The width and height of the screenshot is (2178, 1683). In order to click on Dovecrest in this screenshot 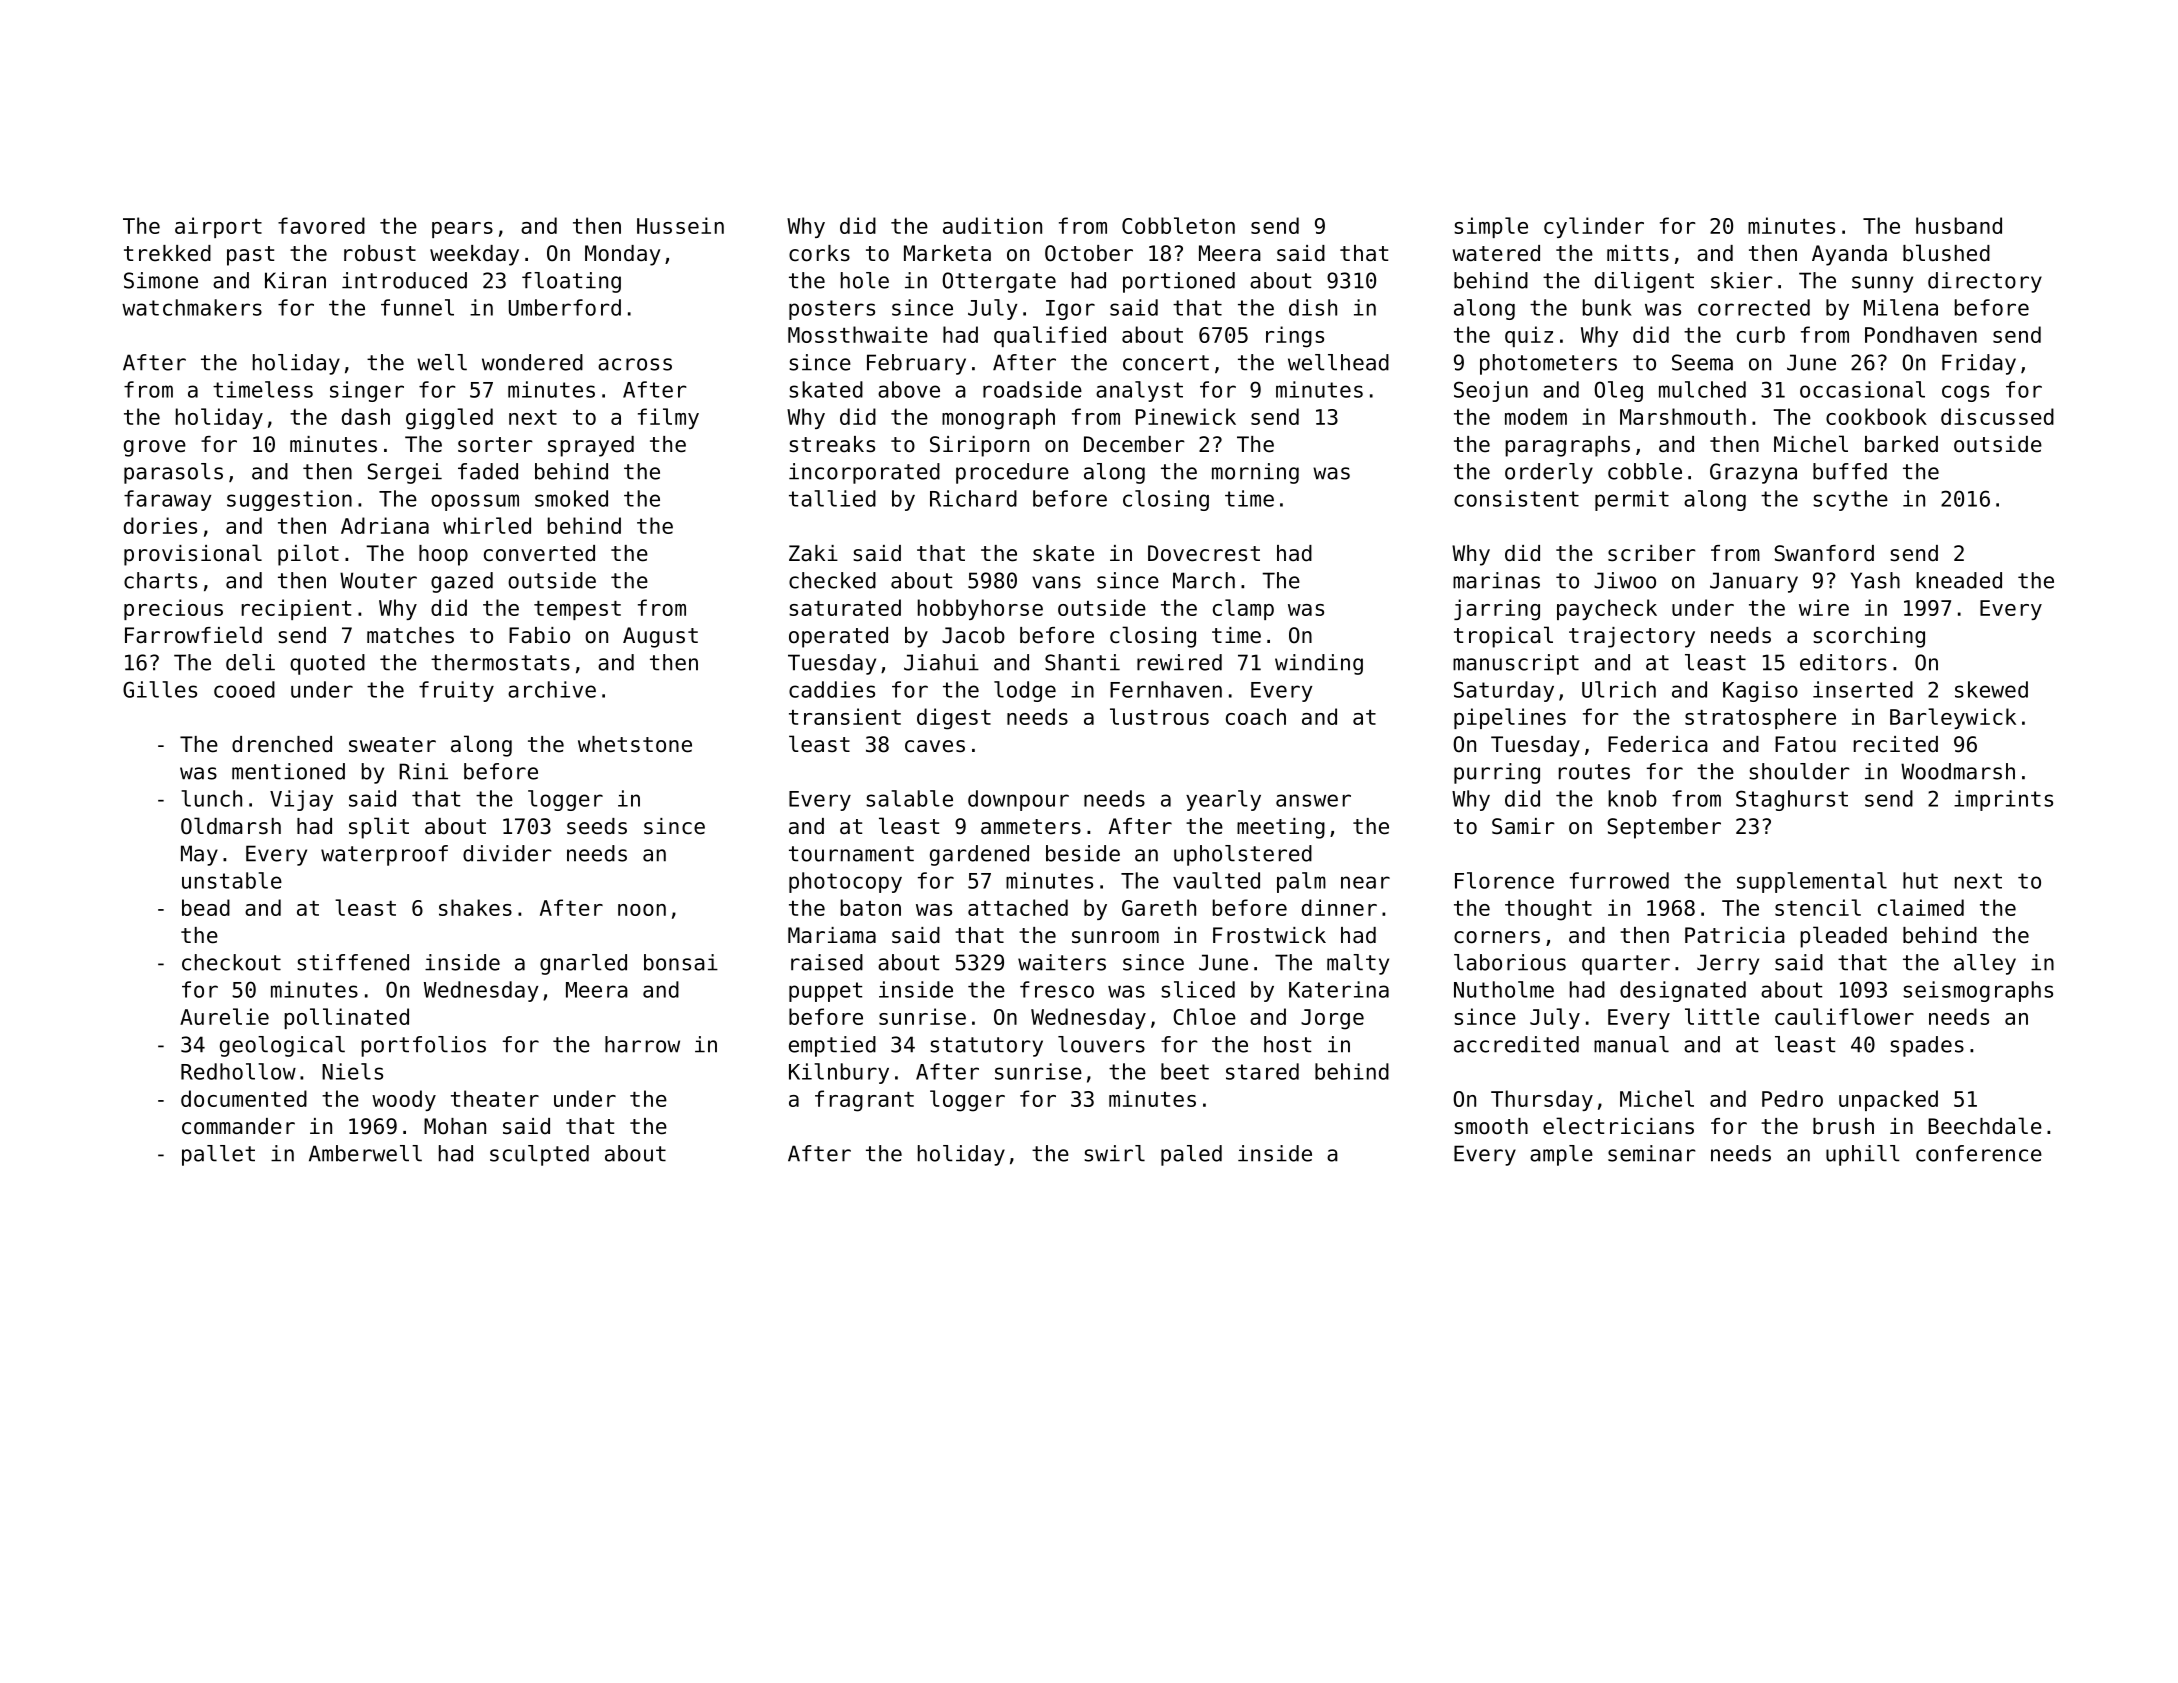, I will do `click(1204, 553)`.
